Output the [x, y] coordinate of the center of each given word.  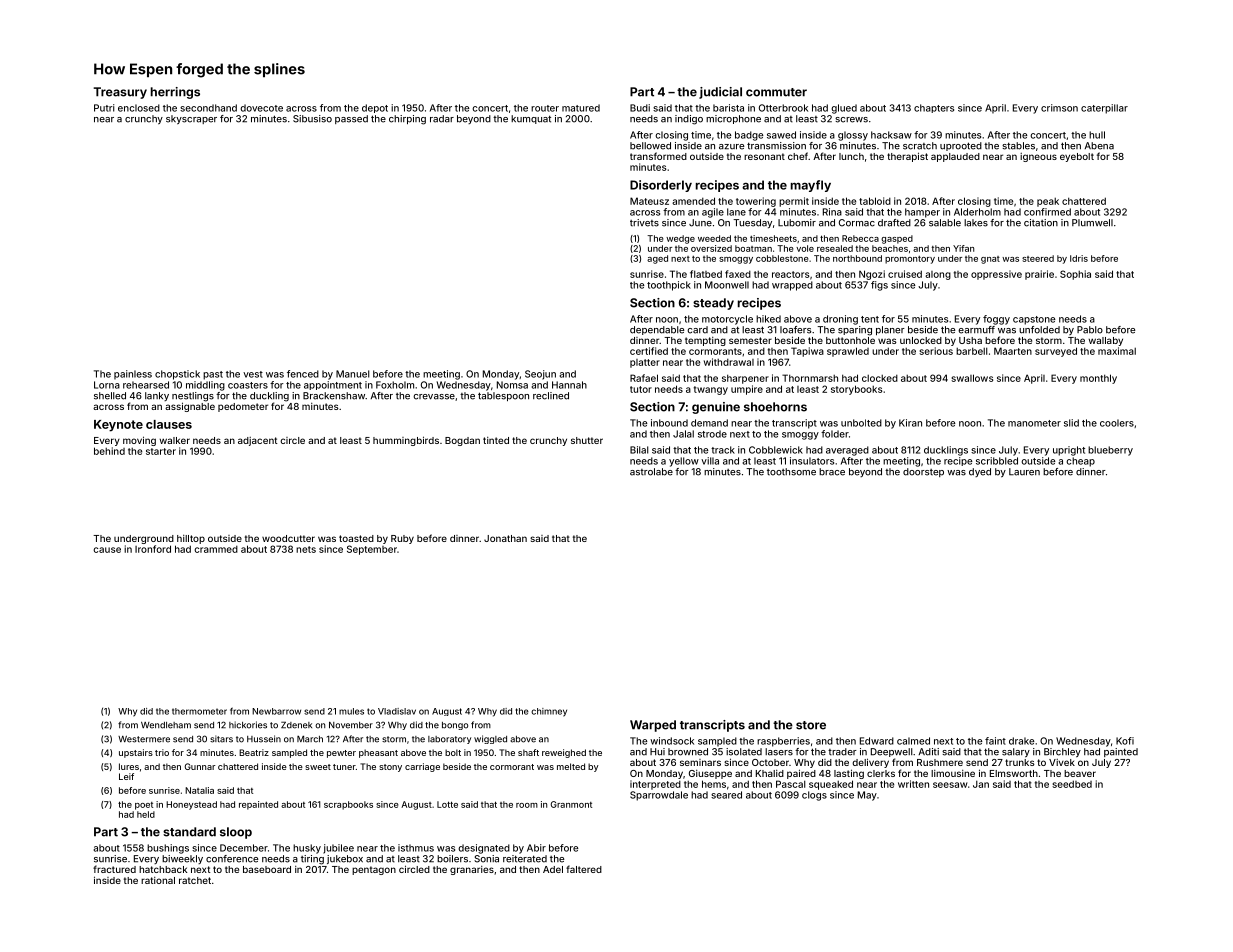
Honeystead [191, 805]
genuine [716, 408]
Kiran [910, 423]
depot [375, 108]
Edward [877, 741]
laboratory [449, 740]
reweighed [564, 753]
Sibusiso [312, 119]
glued [844, 109]
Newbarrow [276, 711]
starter [161, 451]
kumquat [531, 119]
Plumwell [1092, 223]
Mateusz [649, 201]
